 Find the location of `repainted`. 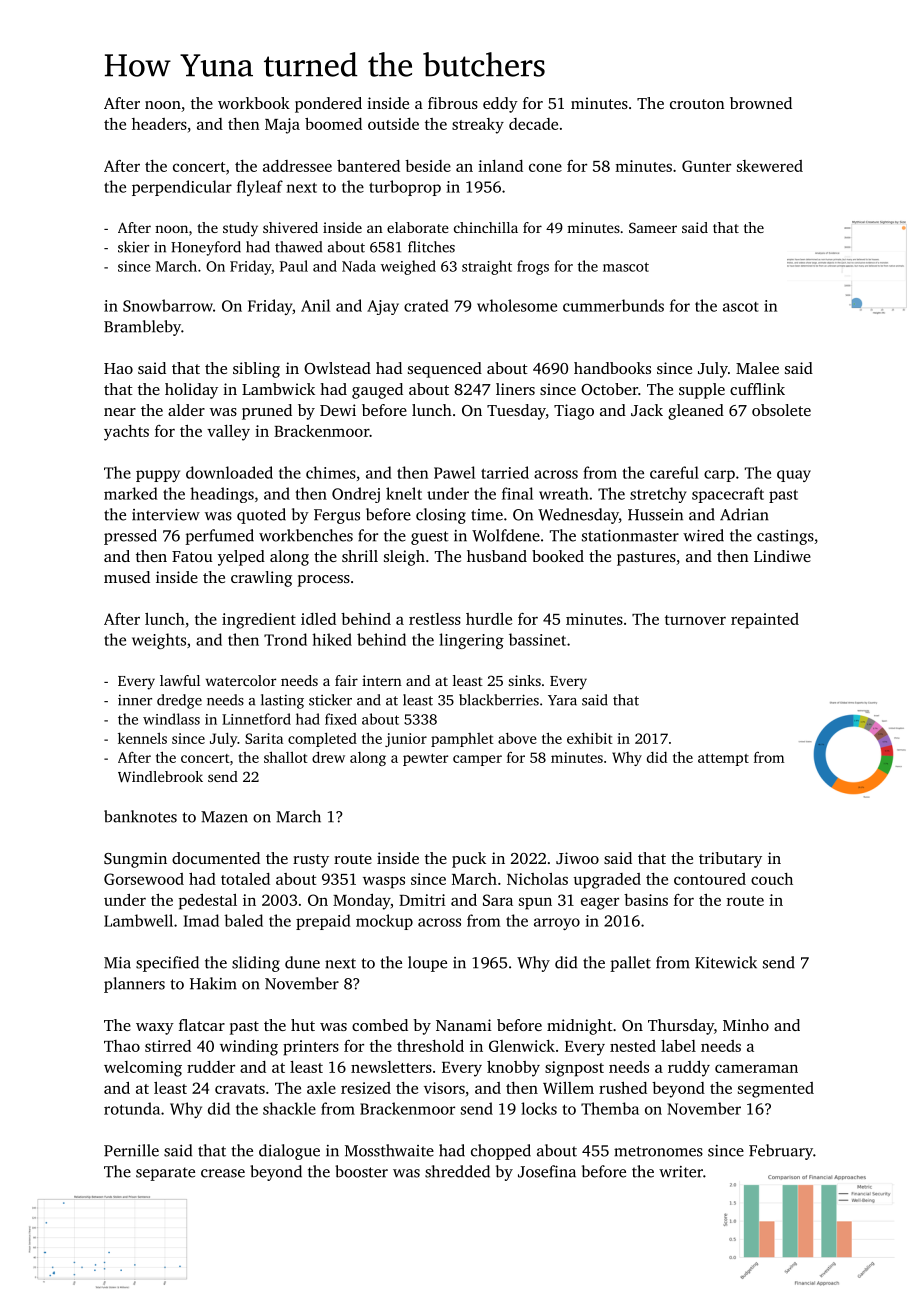

repainted is located at coordinates (765, 621).
